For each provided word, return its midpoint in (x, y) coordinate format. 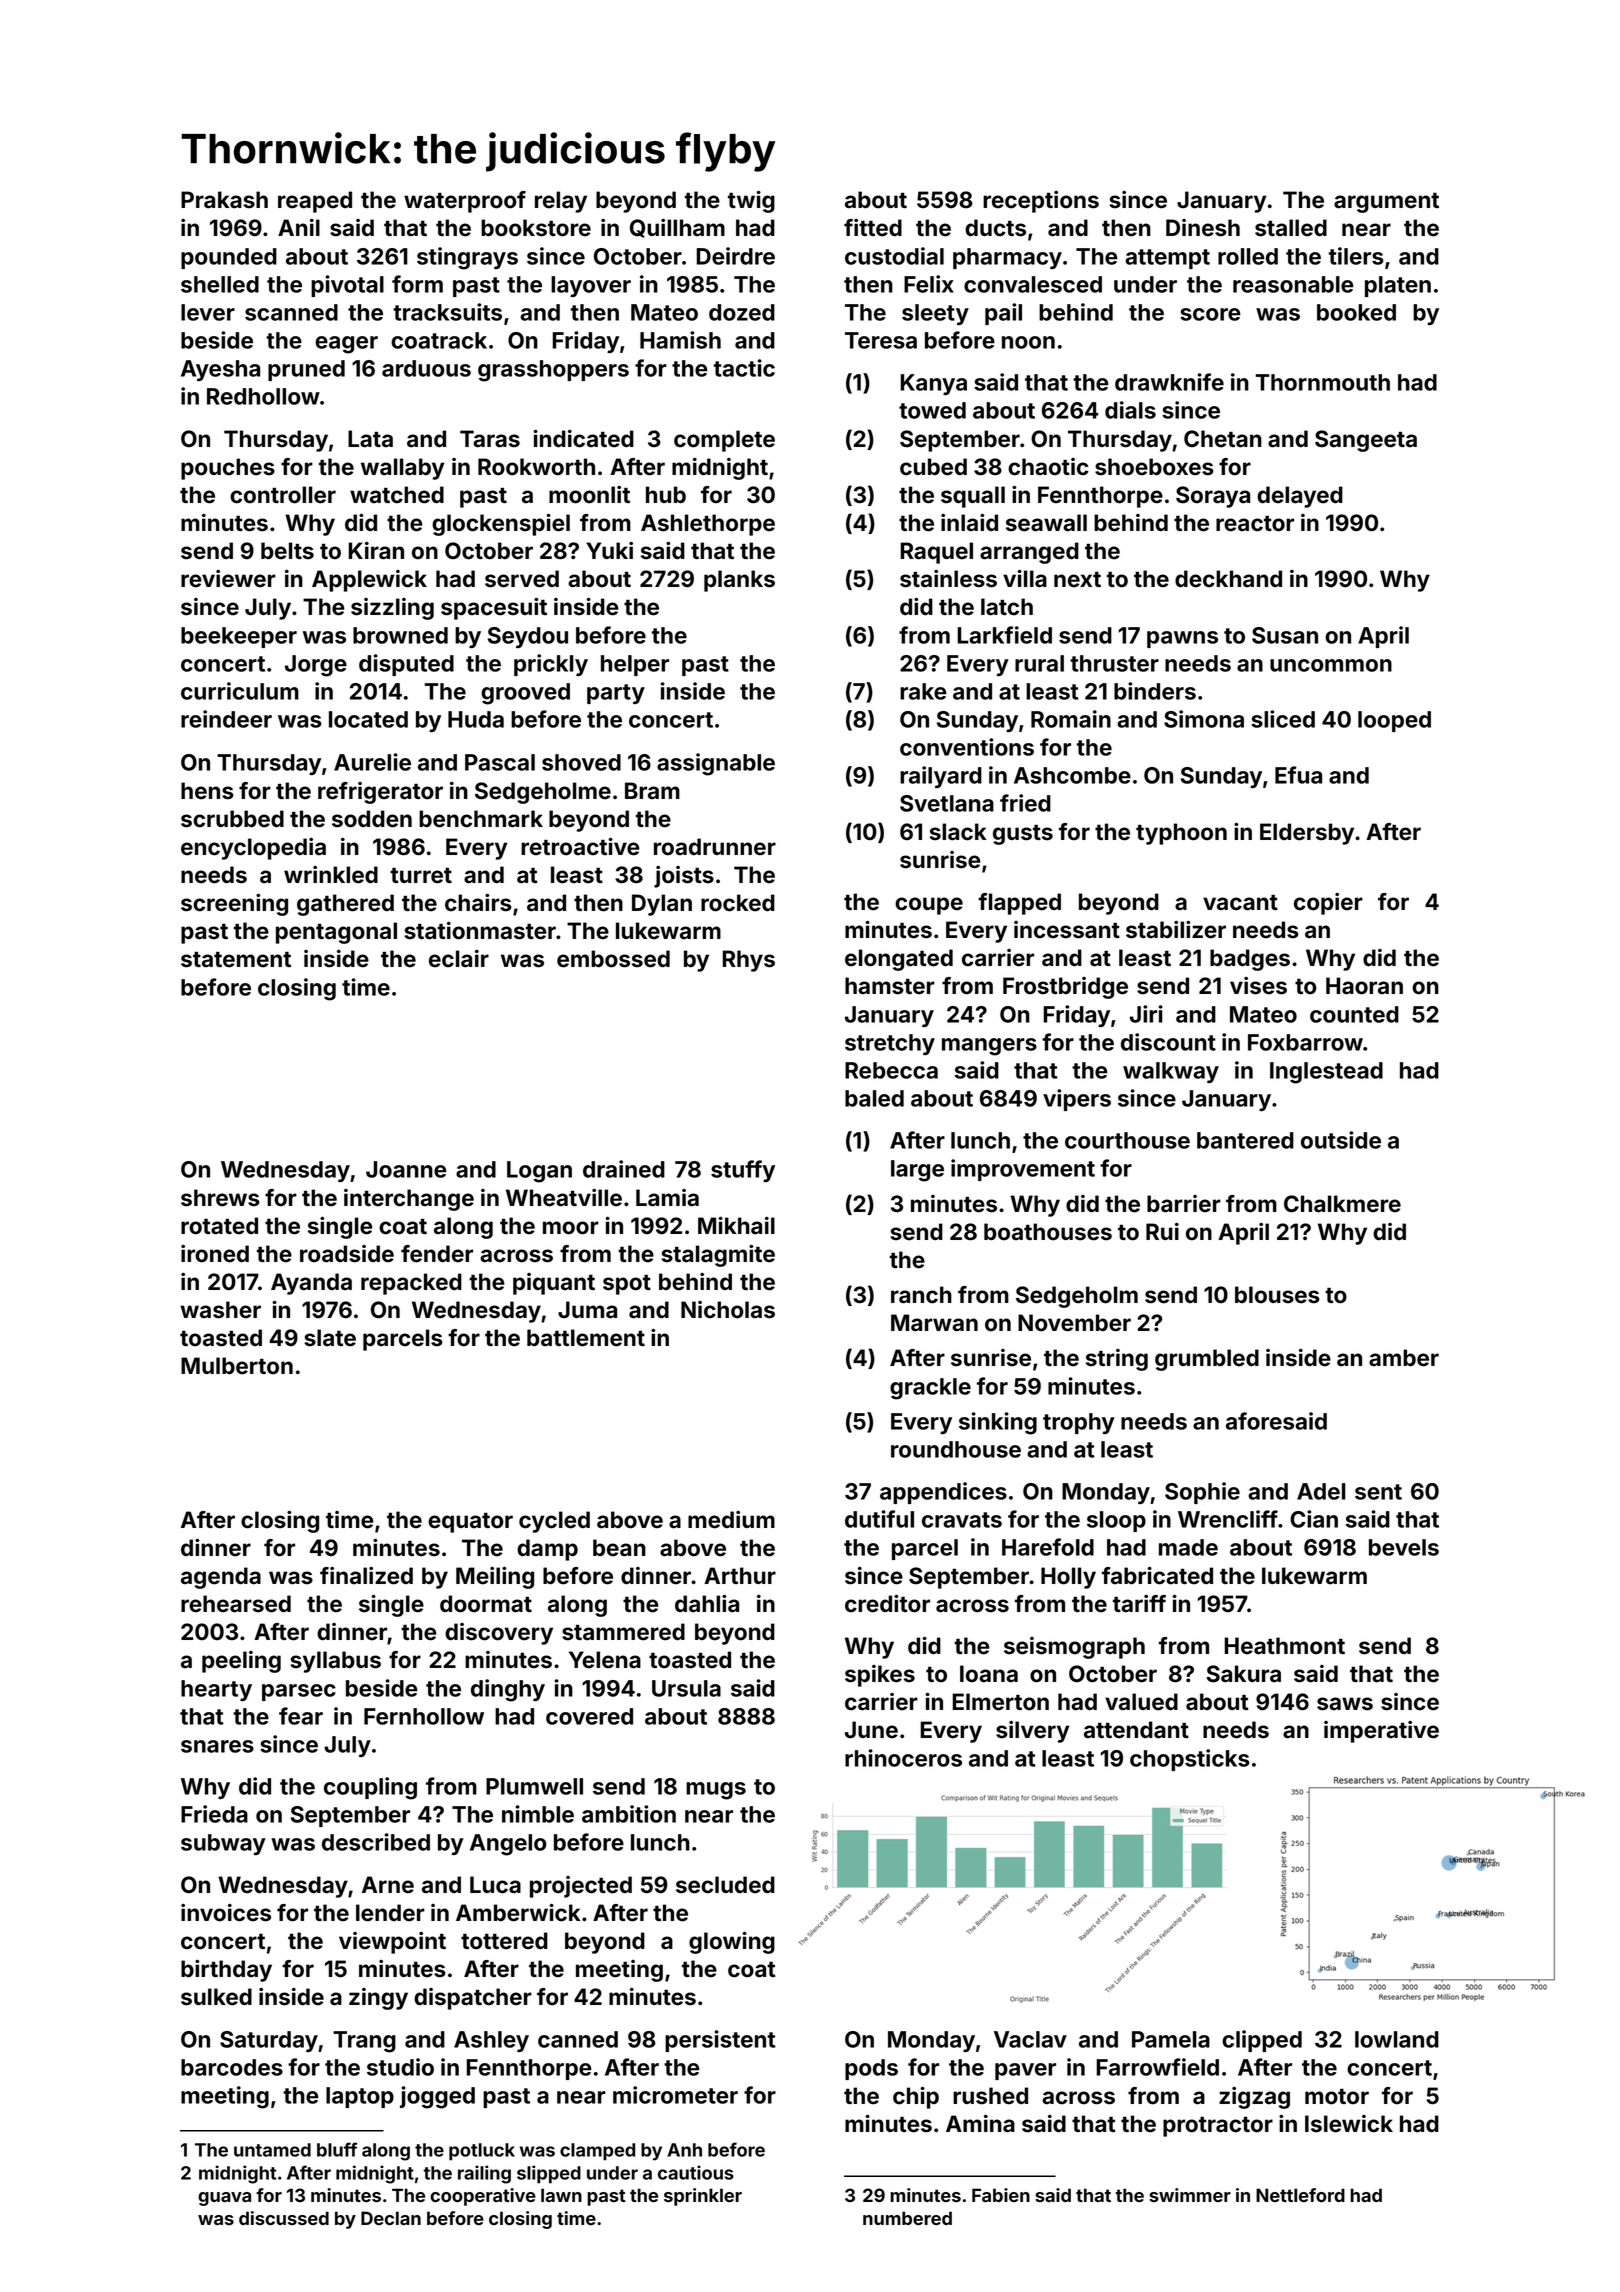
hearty (216, 1690)
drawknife (1169, 382)
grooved (525, 694)
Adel (1321, 1491)
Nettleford (1300, 2195)
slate (330, 1338)
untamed (272, 2150)
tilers (1356, 256)
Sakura (1244, 1674)
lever (208, 312)
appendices (943, 1493)
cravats (962, 1520)
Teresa (881, 340)
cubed (933, 467)
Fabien (1001, 2195)
